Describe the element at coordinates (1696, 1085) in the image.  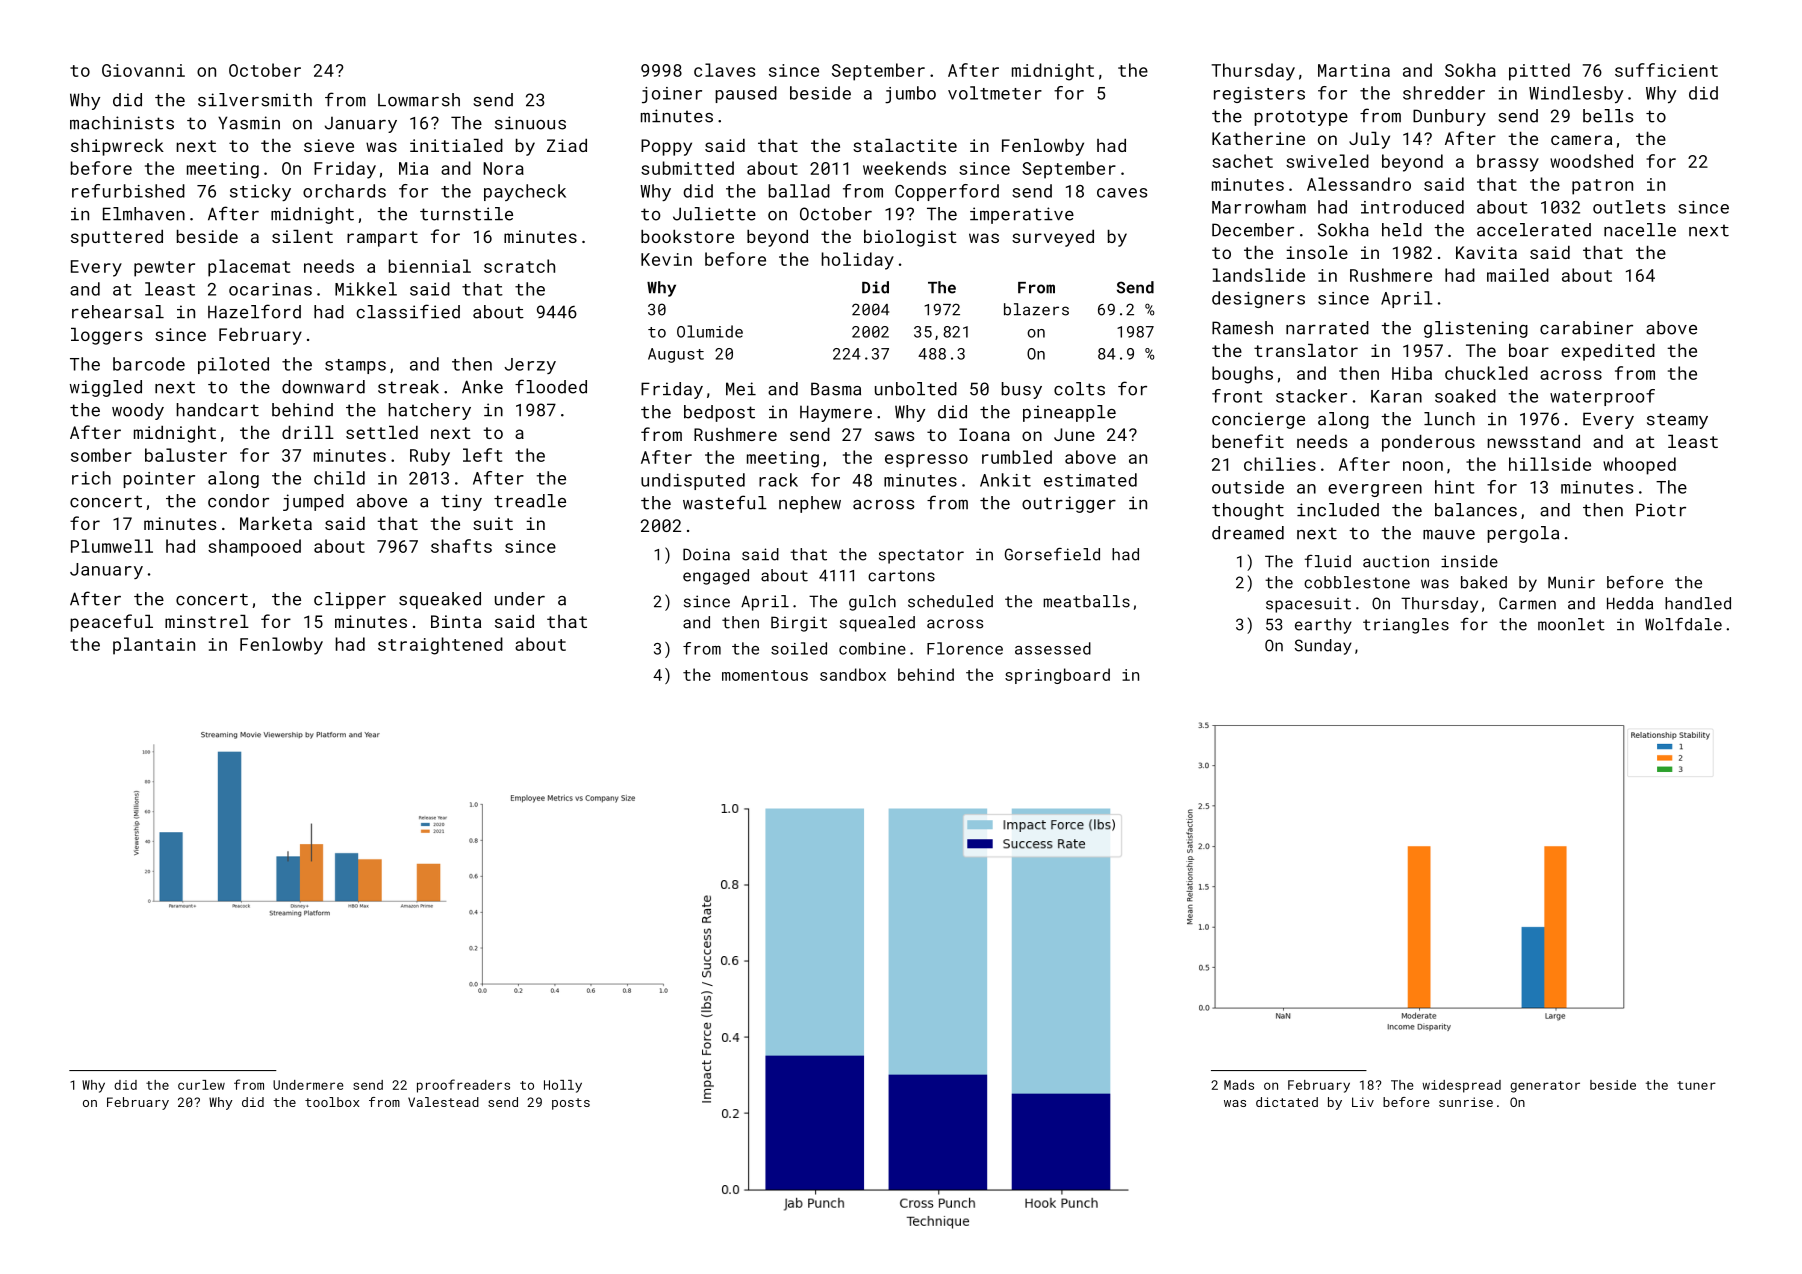
I see `tuner` at that location.
